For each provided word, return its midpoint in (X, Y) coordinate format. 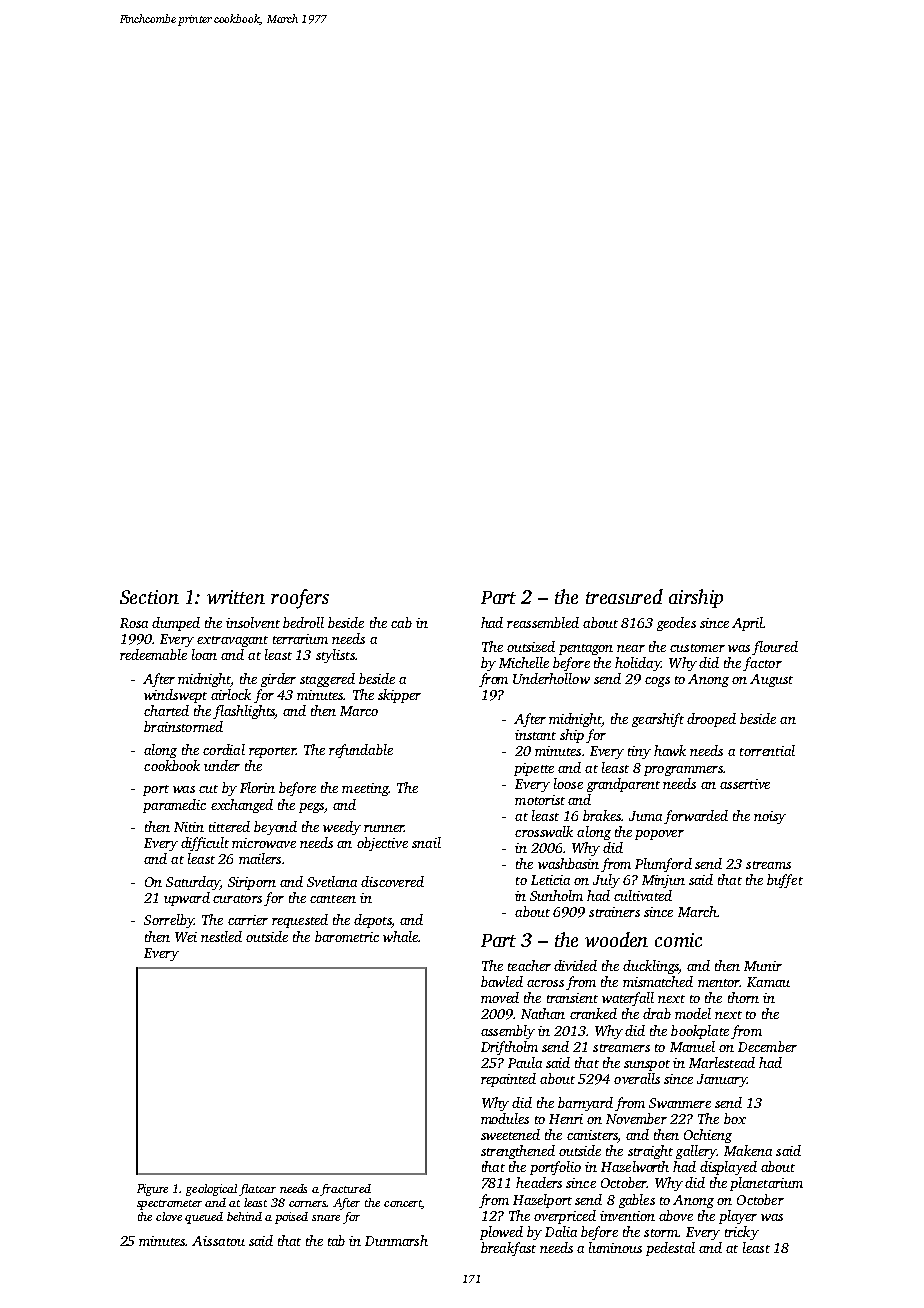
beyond (275, 828)
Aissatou (218, 1241)
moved (500, 997)
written (236, 597)
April (747, 624)
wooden (616, 939)
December (767, 1046)
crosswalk (544, 831)
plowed (501, 1233)
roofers (300, 599)
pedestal (670, 1249)
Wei (186, 937)
